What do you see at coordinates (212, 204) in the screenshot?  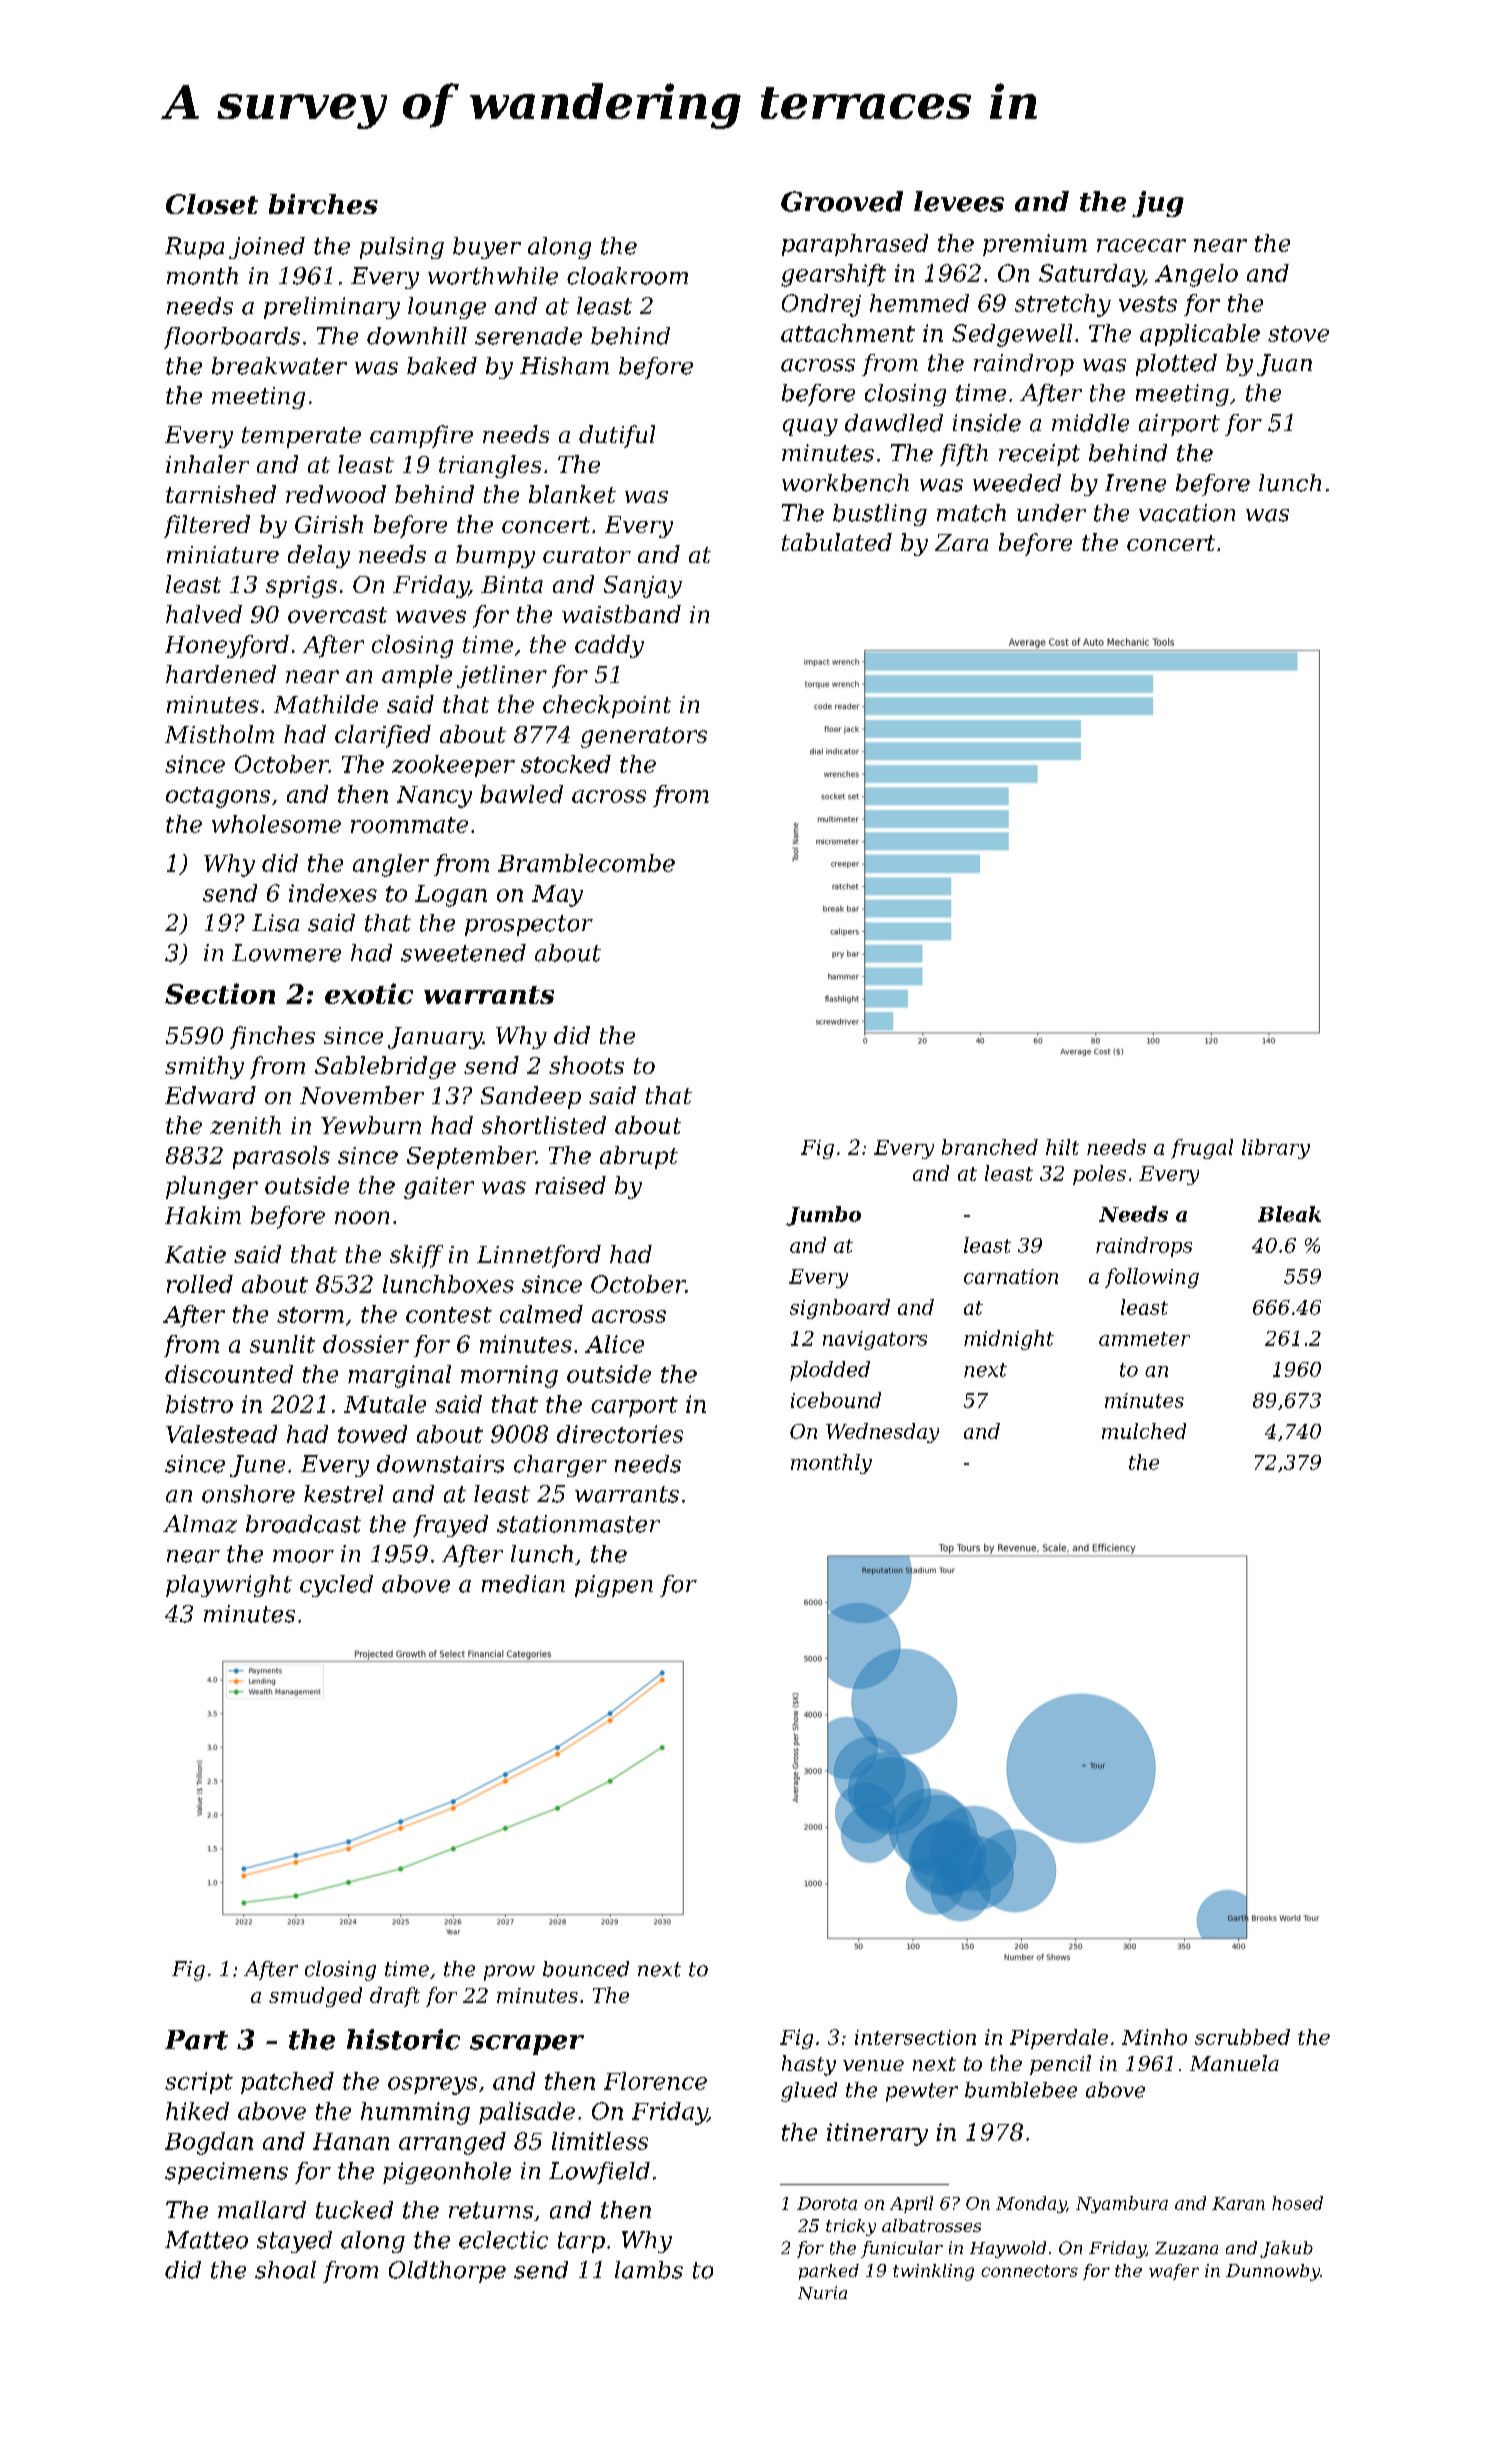 I see `Closet` at bounding box center [212, 204].
